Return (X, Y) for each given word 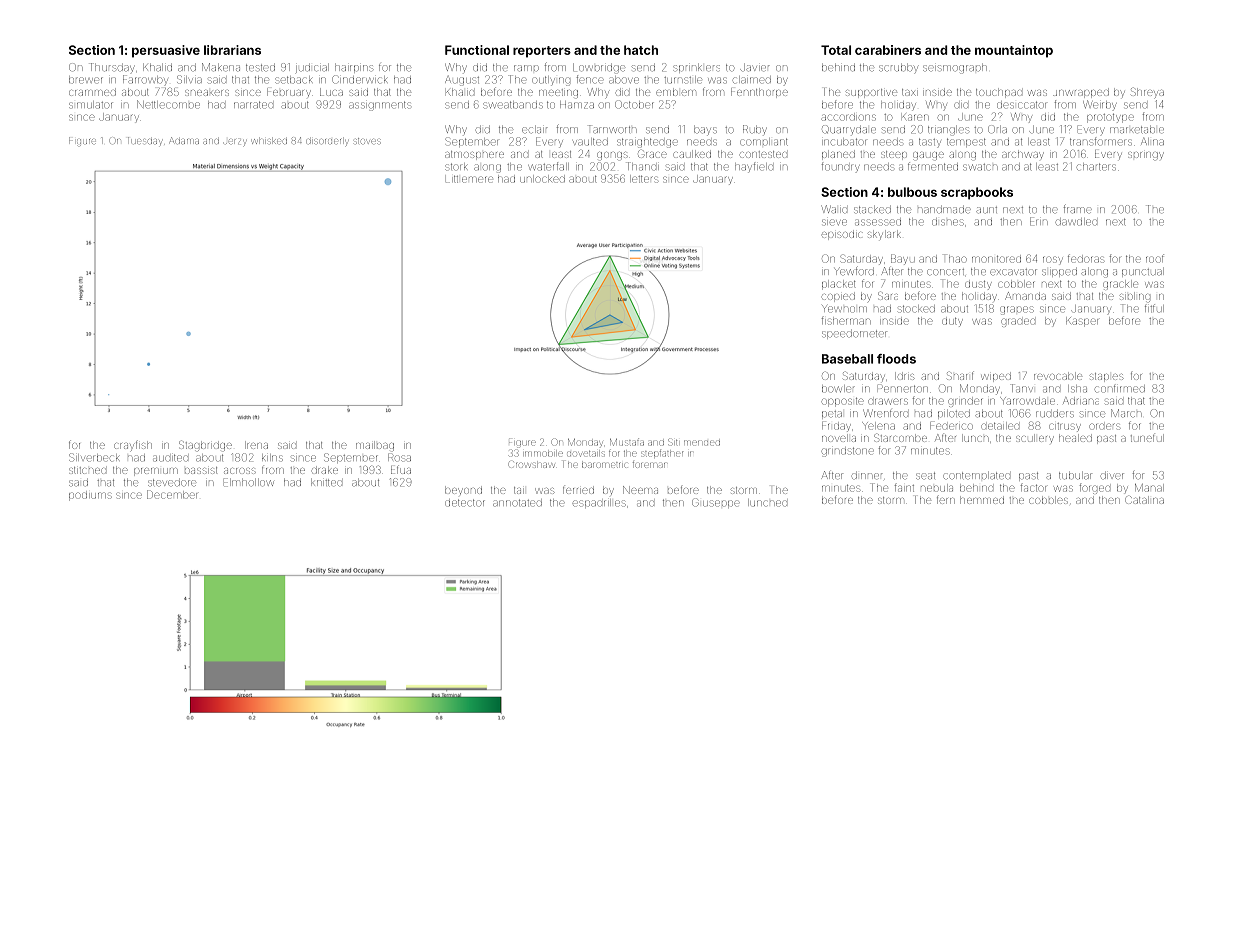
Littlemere (469, 179)
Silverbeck (94, 457)
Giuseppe (716, 503)
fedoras (1086, 258)
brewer (86, 80)
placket (839, 285)
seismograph (955, 69)
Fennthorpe (759, 93)
